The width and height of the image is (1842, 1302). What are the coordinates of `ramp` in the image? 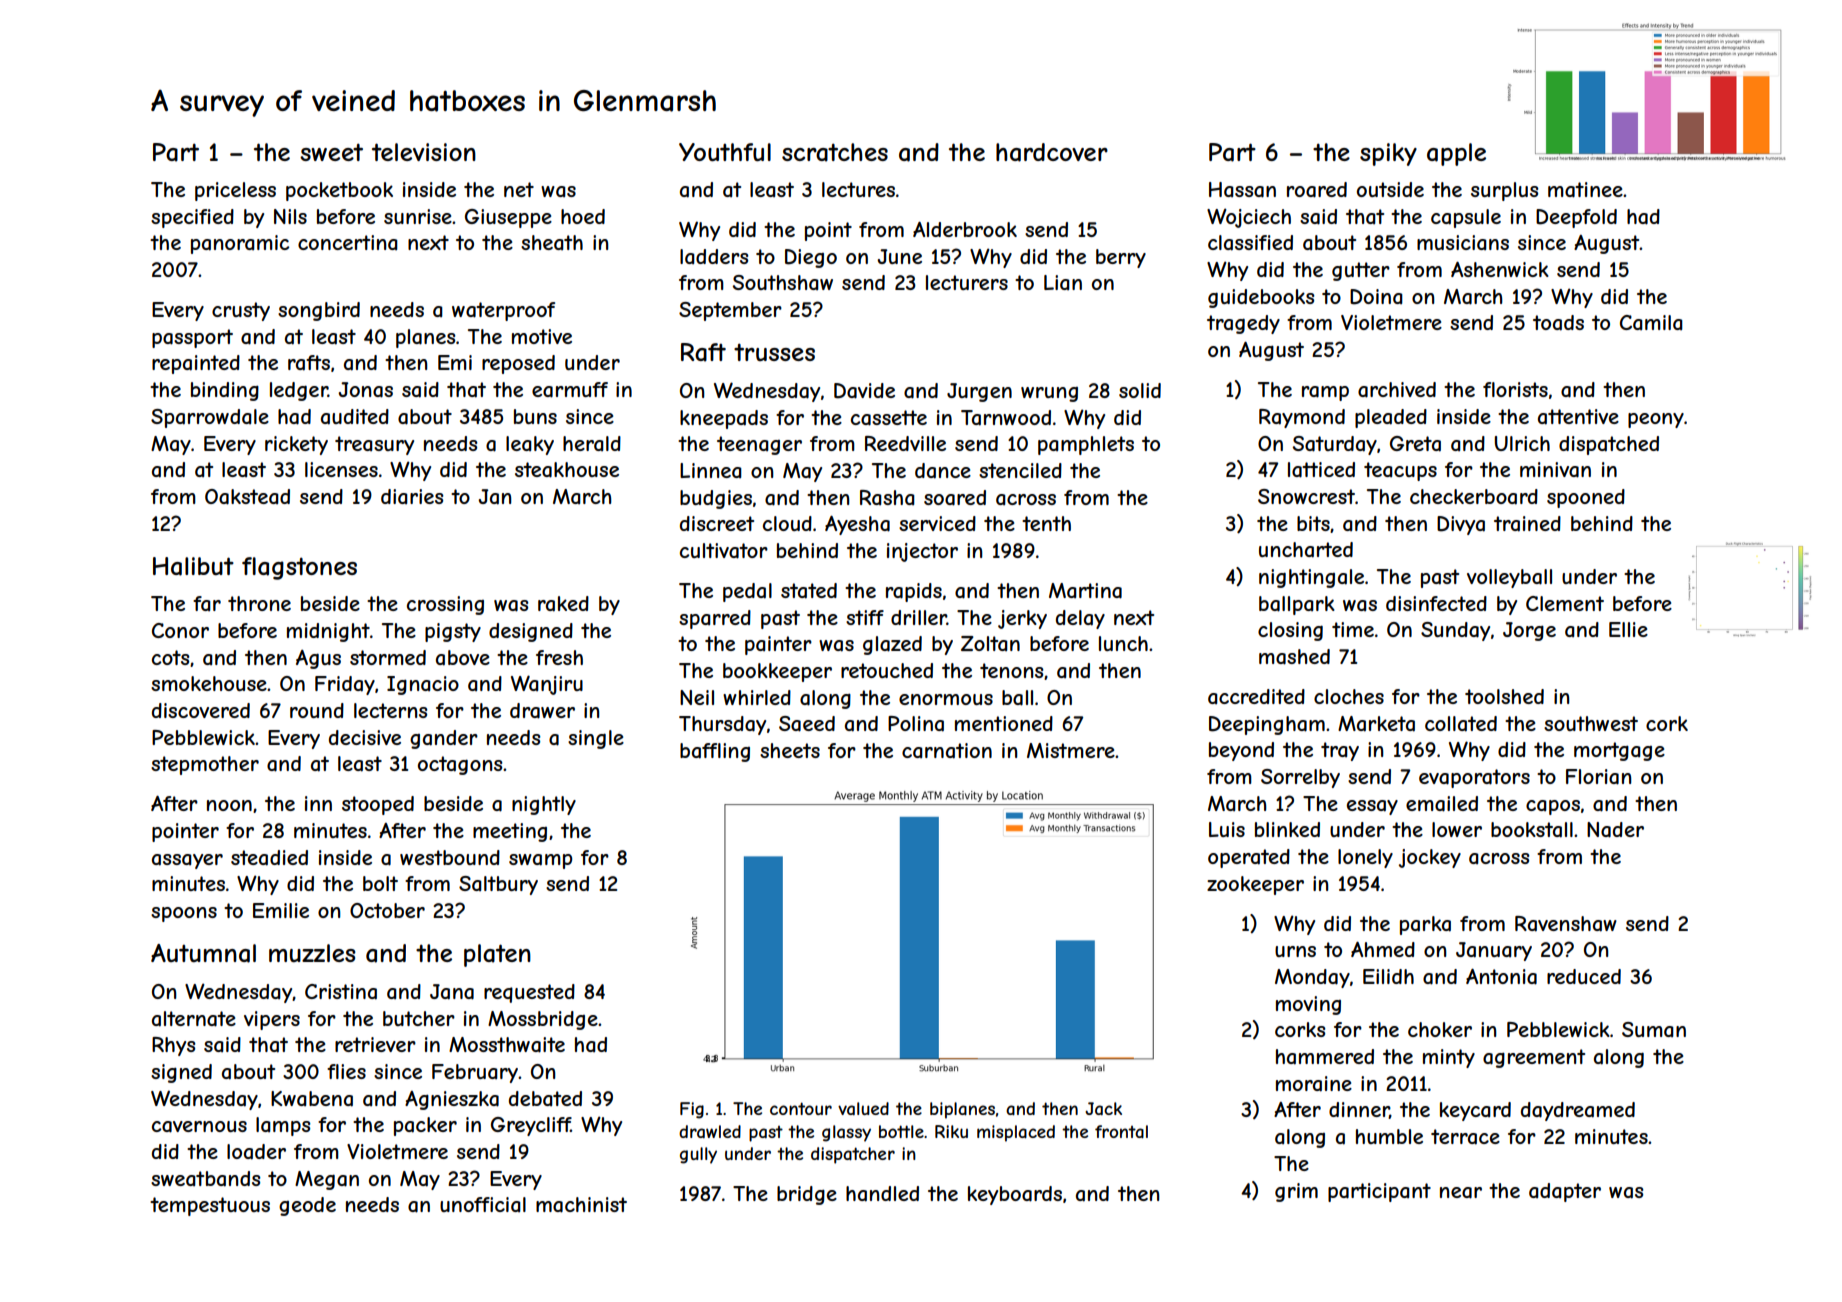 It's located at (1325, 393).
